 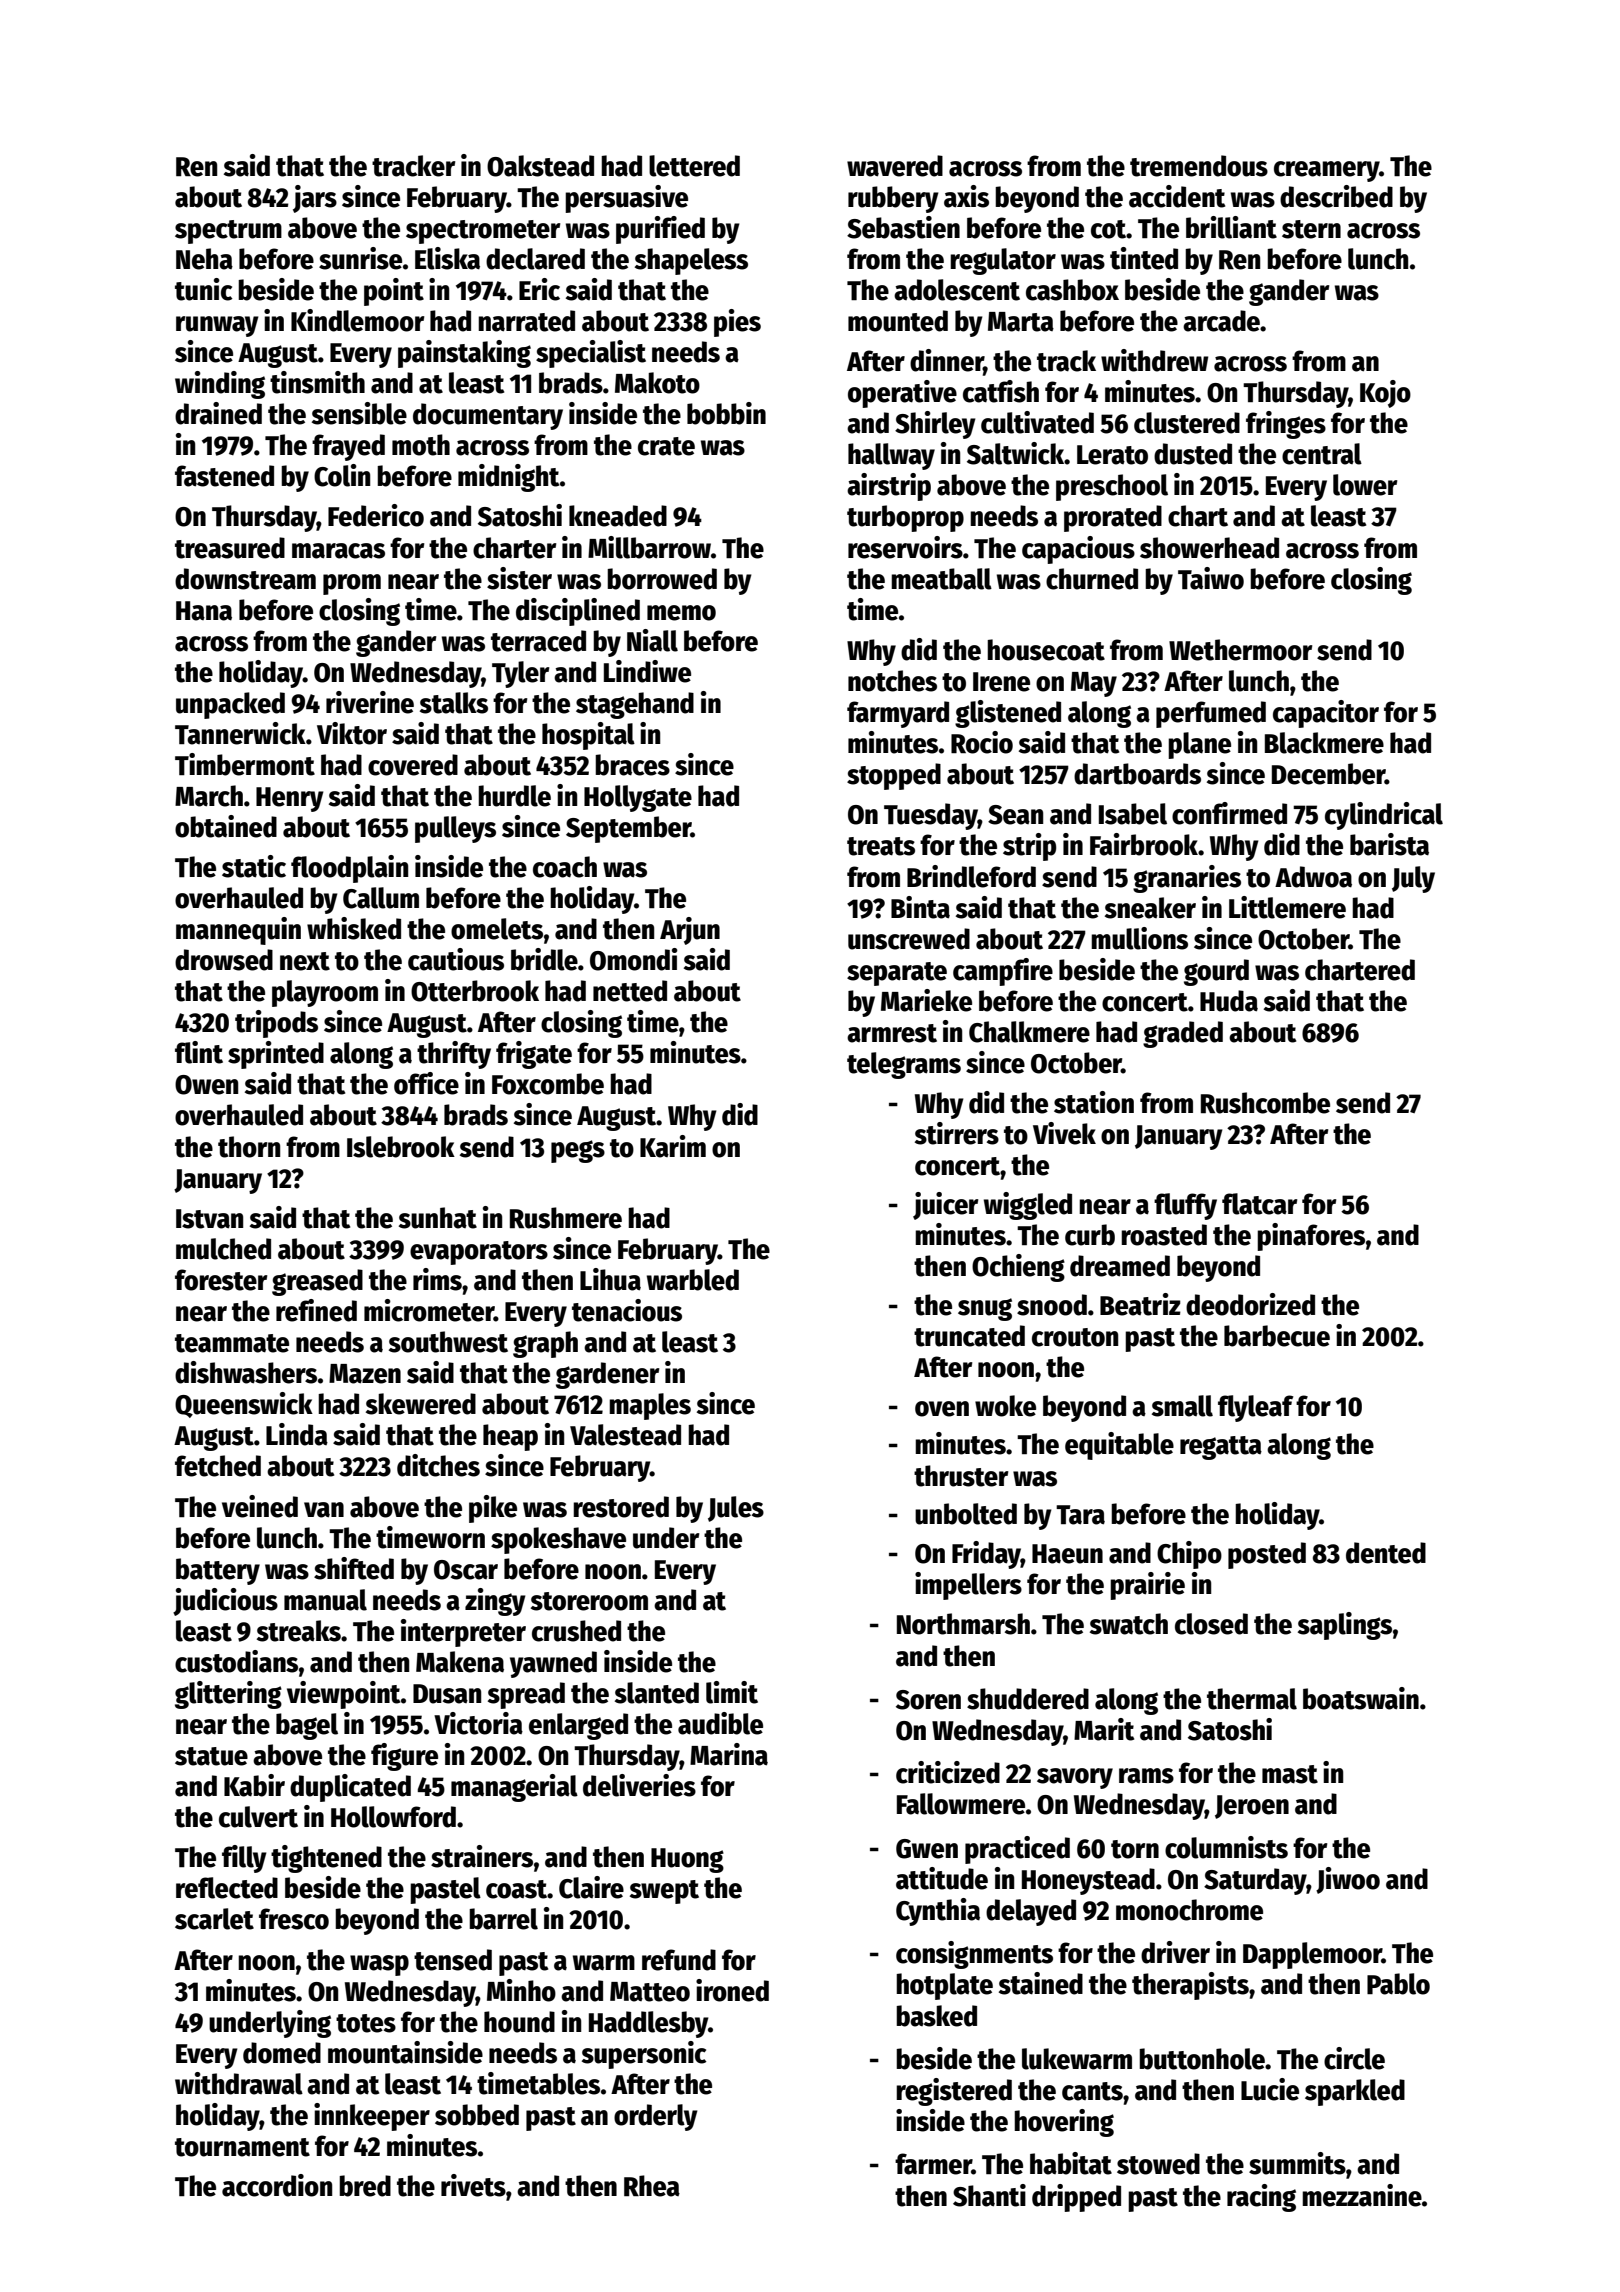 I want to click on rims, so click(x=437, y=1279).
